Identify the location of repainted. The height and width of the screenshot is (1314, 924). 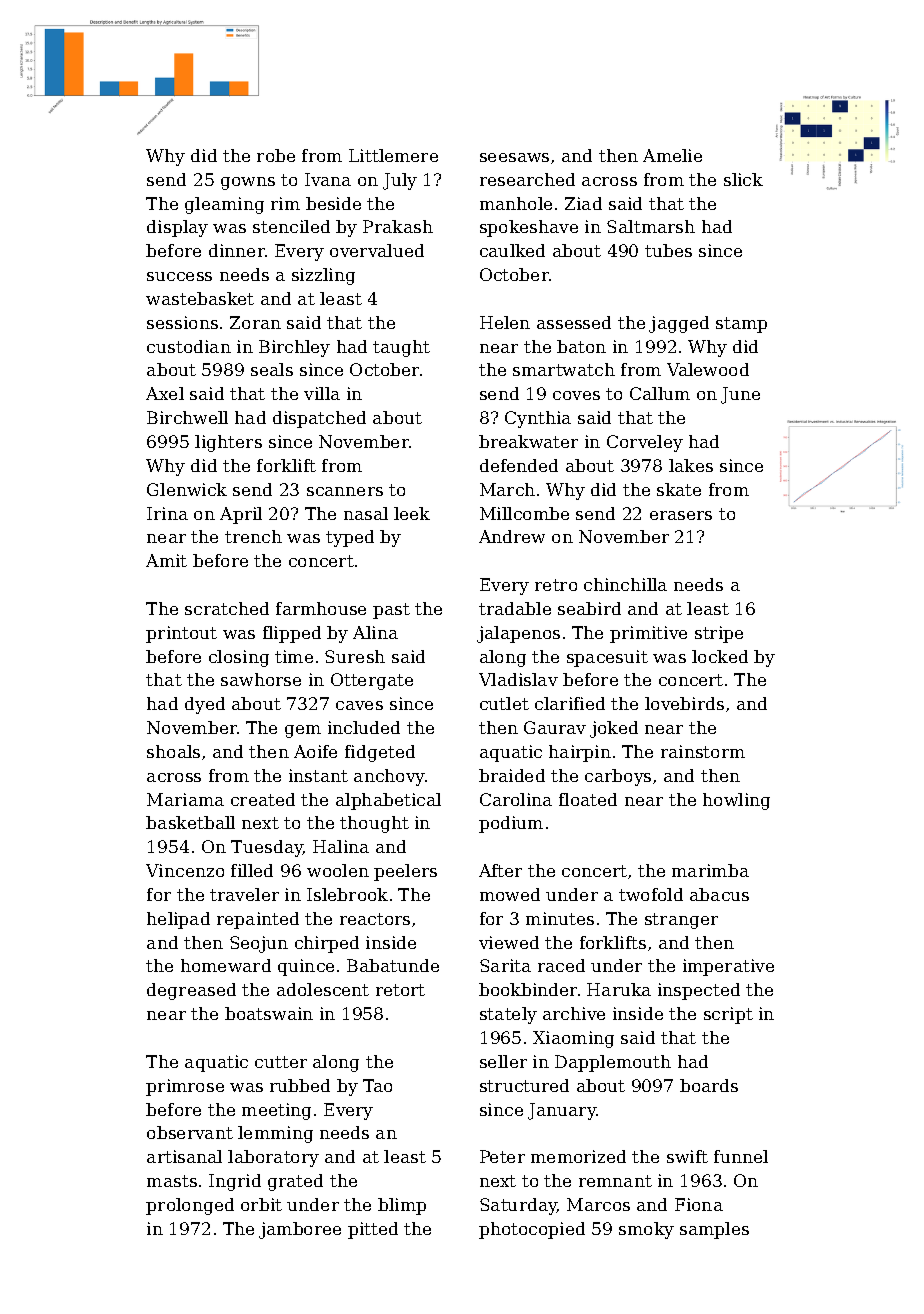
(258, 920).
